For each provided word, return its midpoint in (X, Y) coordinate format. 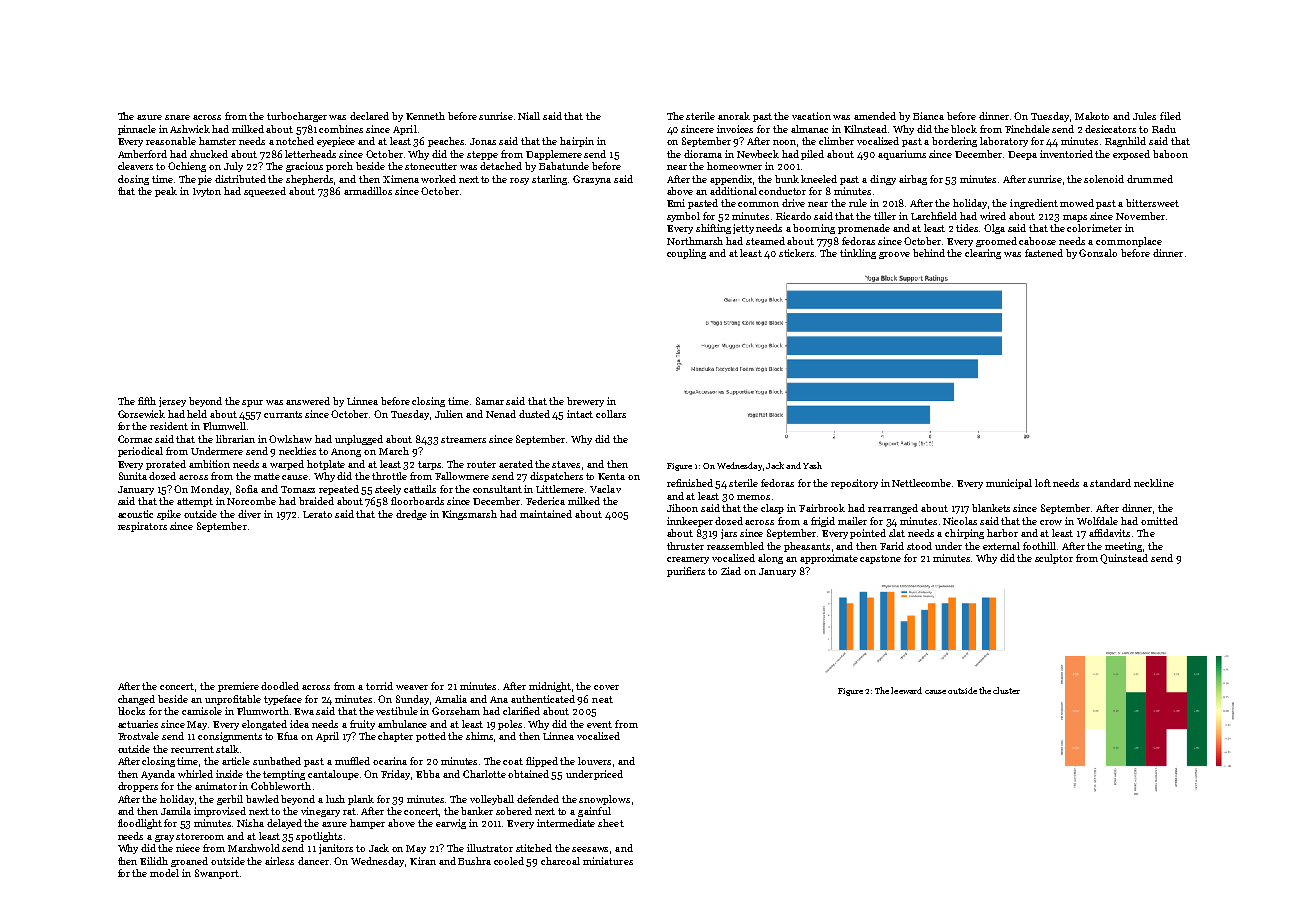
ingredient (1034, 204)
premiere (238, 687)
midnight (550, 687)
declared (369, 116)
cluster (1006, 690)
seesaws (590, 849)
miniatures (608, 861)
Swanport (217, 874)
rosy (519, 181)
